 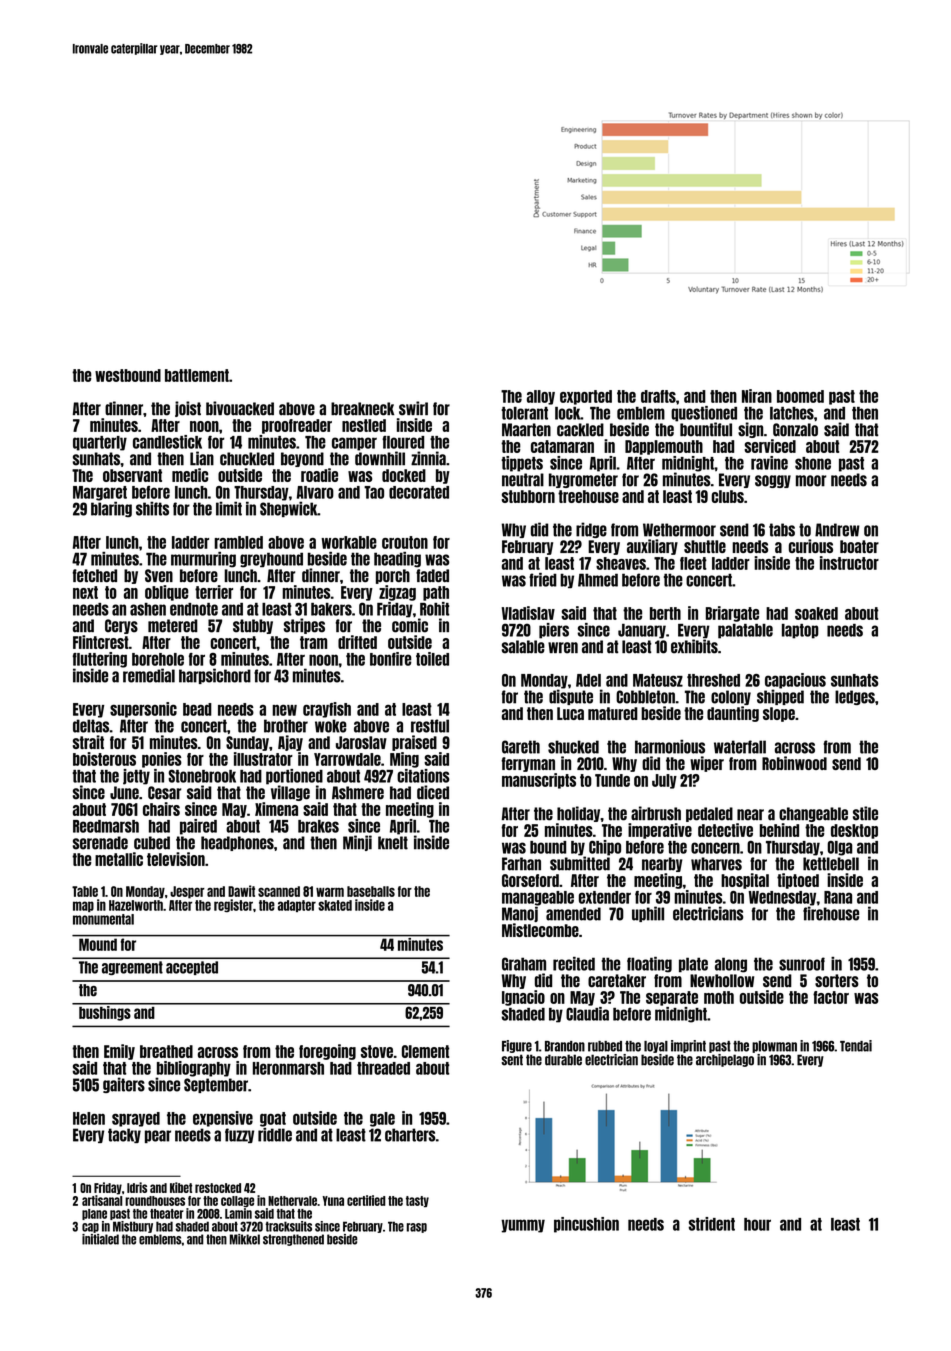 What do you see at coordinates (327, 710) in the screenshot?
I see `crayfish` at bounding box center [327, 710].
